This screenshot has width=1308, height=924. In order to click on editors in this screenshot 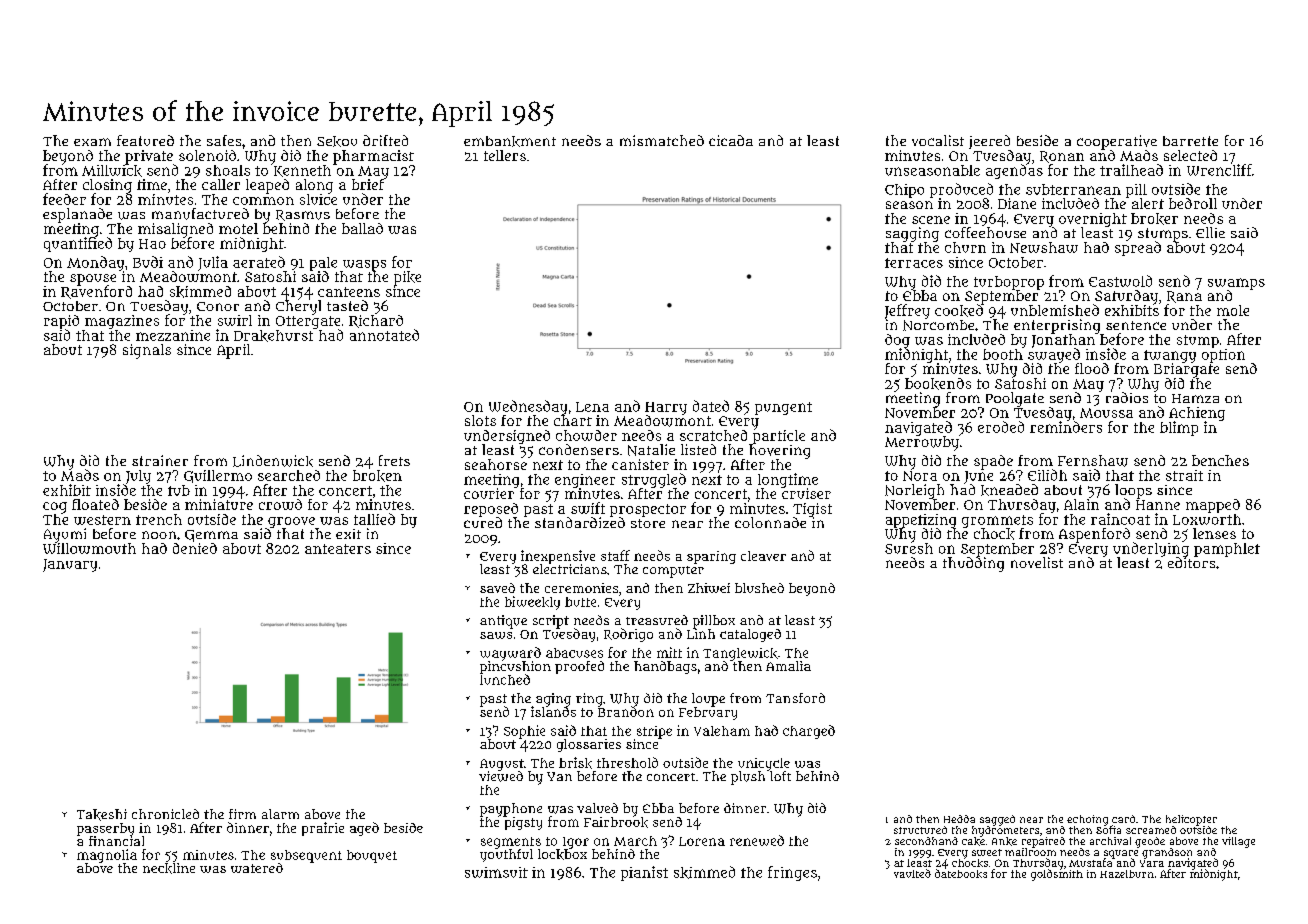, I will do `click(1191, 562)`.
